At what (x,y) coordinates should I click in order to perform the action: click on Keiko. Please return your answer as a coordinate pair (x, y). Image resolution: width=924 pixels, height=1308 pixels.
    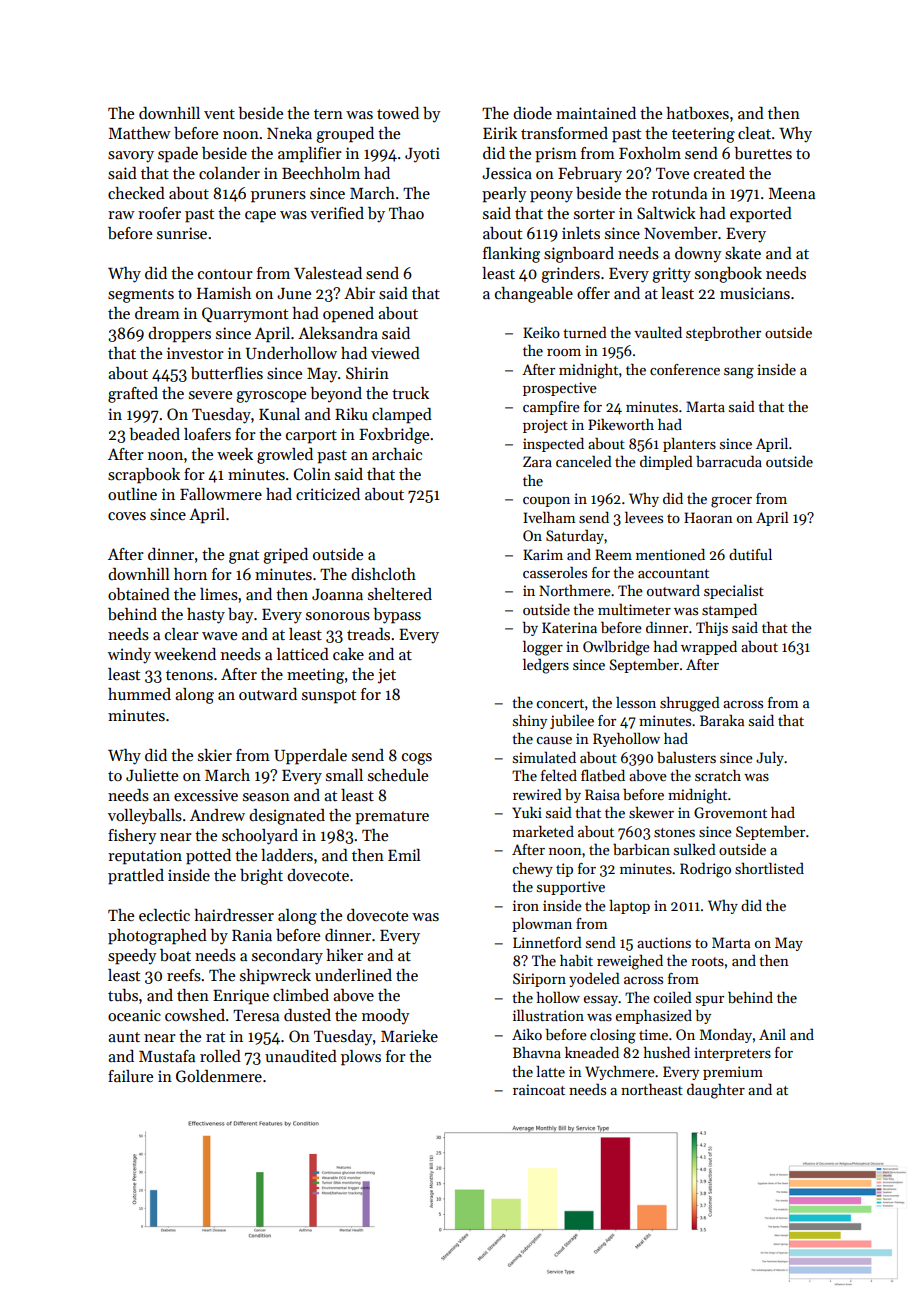
    Looking at the image, I should click on (541, 332).
